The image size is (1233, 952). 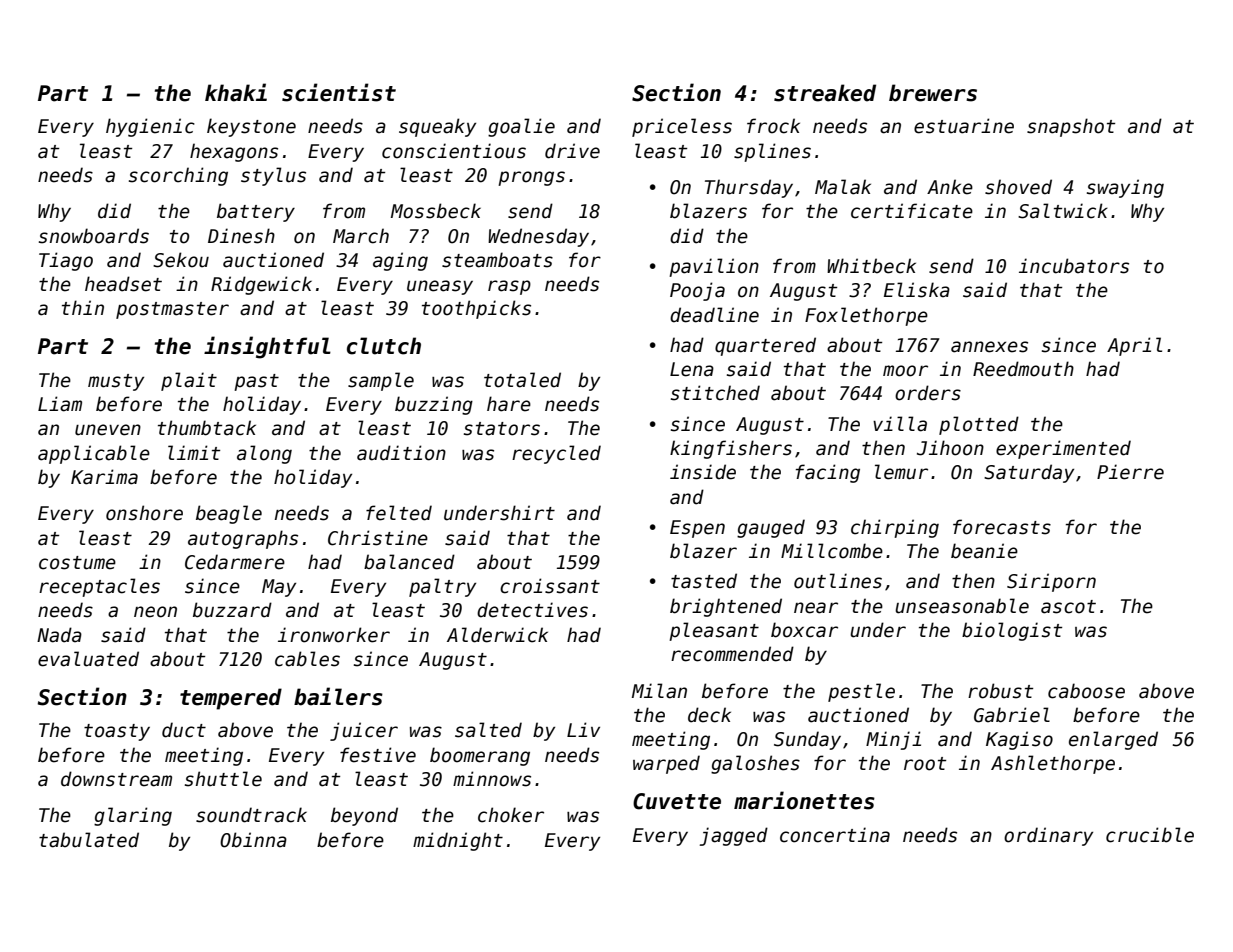 I want to click on Liv, so click(x=583, y=729).
